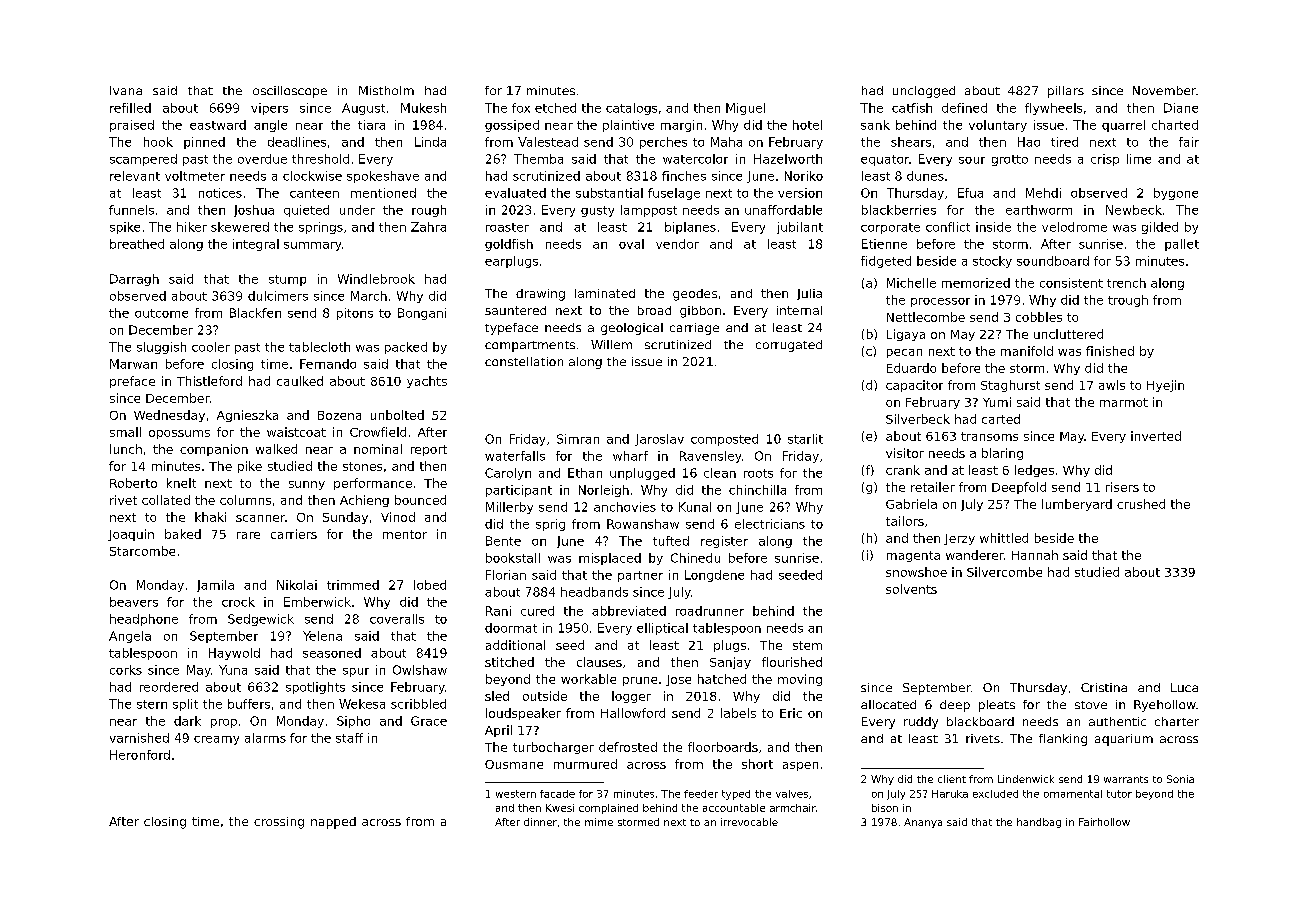 This screenshot has width=1308, height=924. What do you see at coordinates (378, 432) in the screenshot?
I see `Crowfield` at bounding box center [378, 432].
